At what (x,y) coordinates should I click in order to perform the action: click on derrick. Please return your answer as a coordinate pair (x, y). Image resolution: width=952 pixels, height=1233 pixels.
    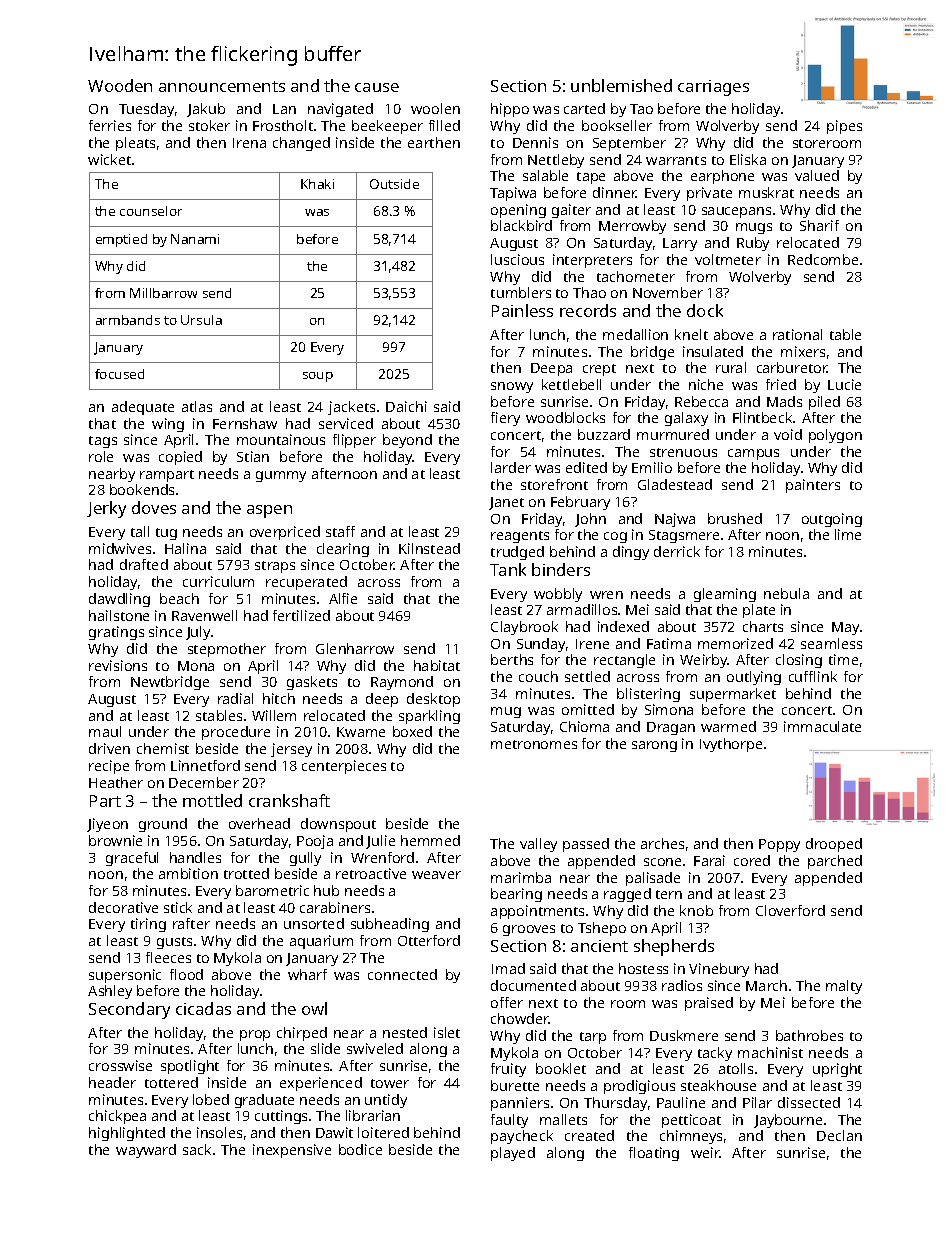
    Looking at the image, I should click on (677, 551).
